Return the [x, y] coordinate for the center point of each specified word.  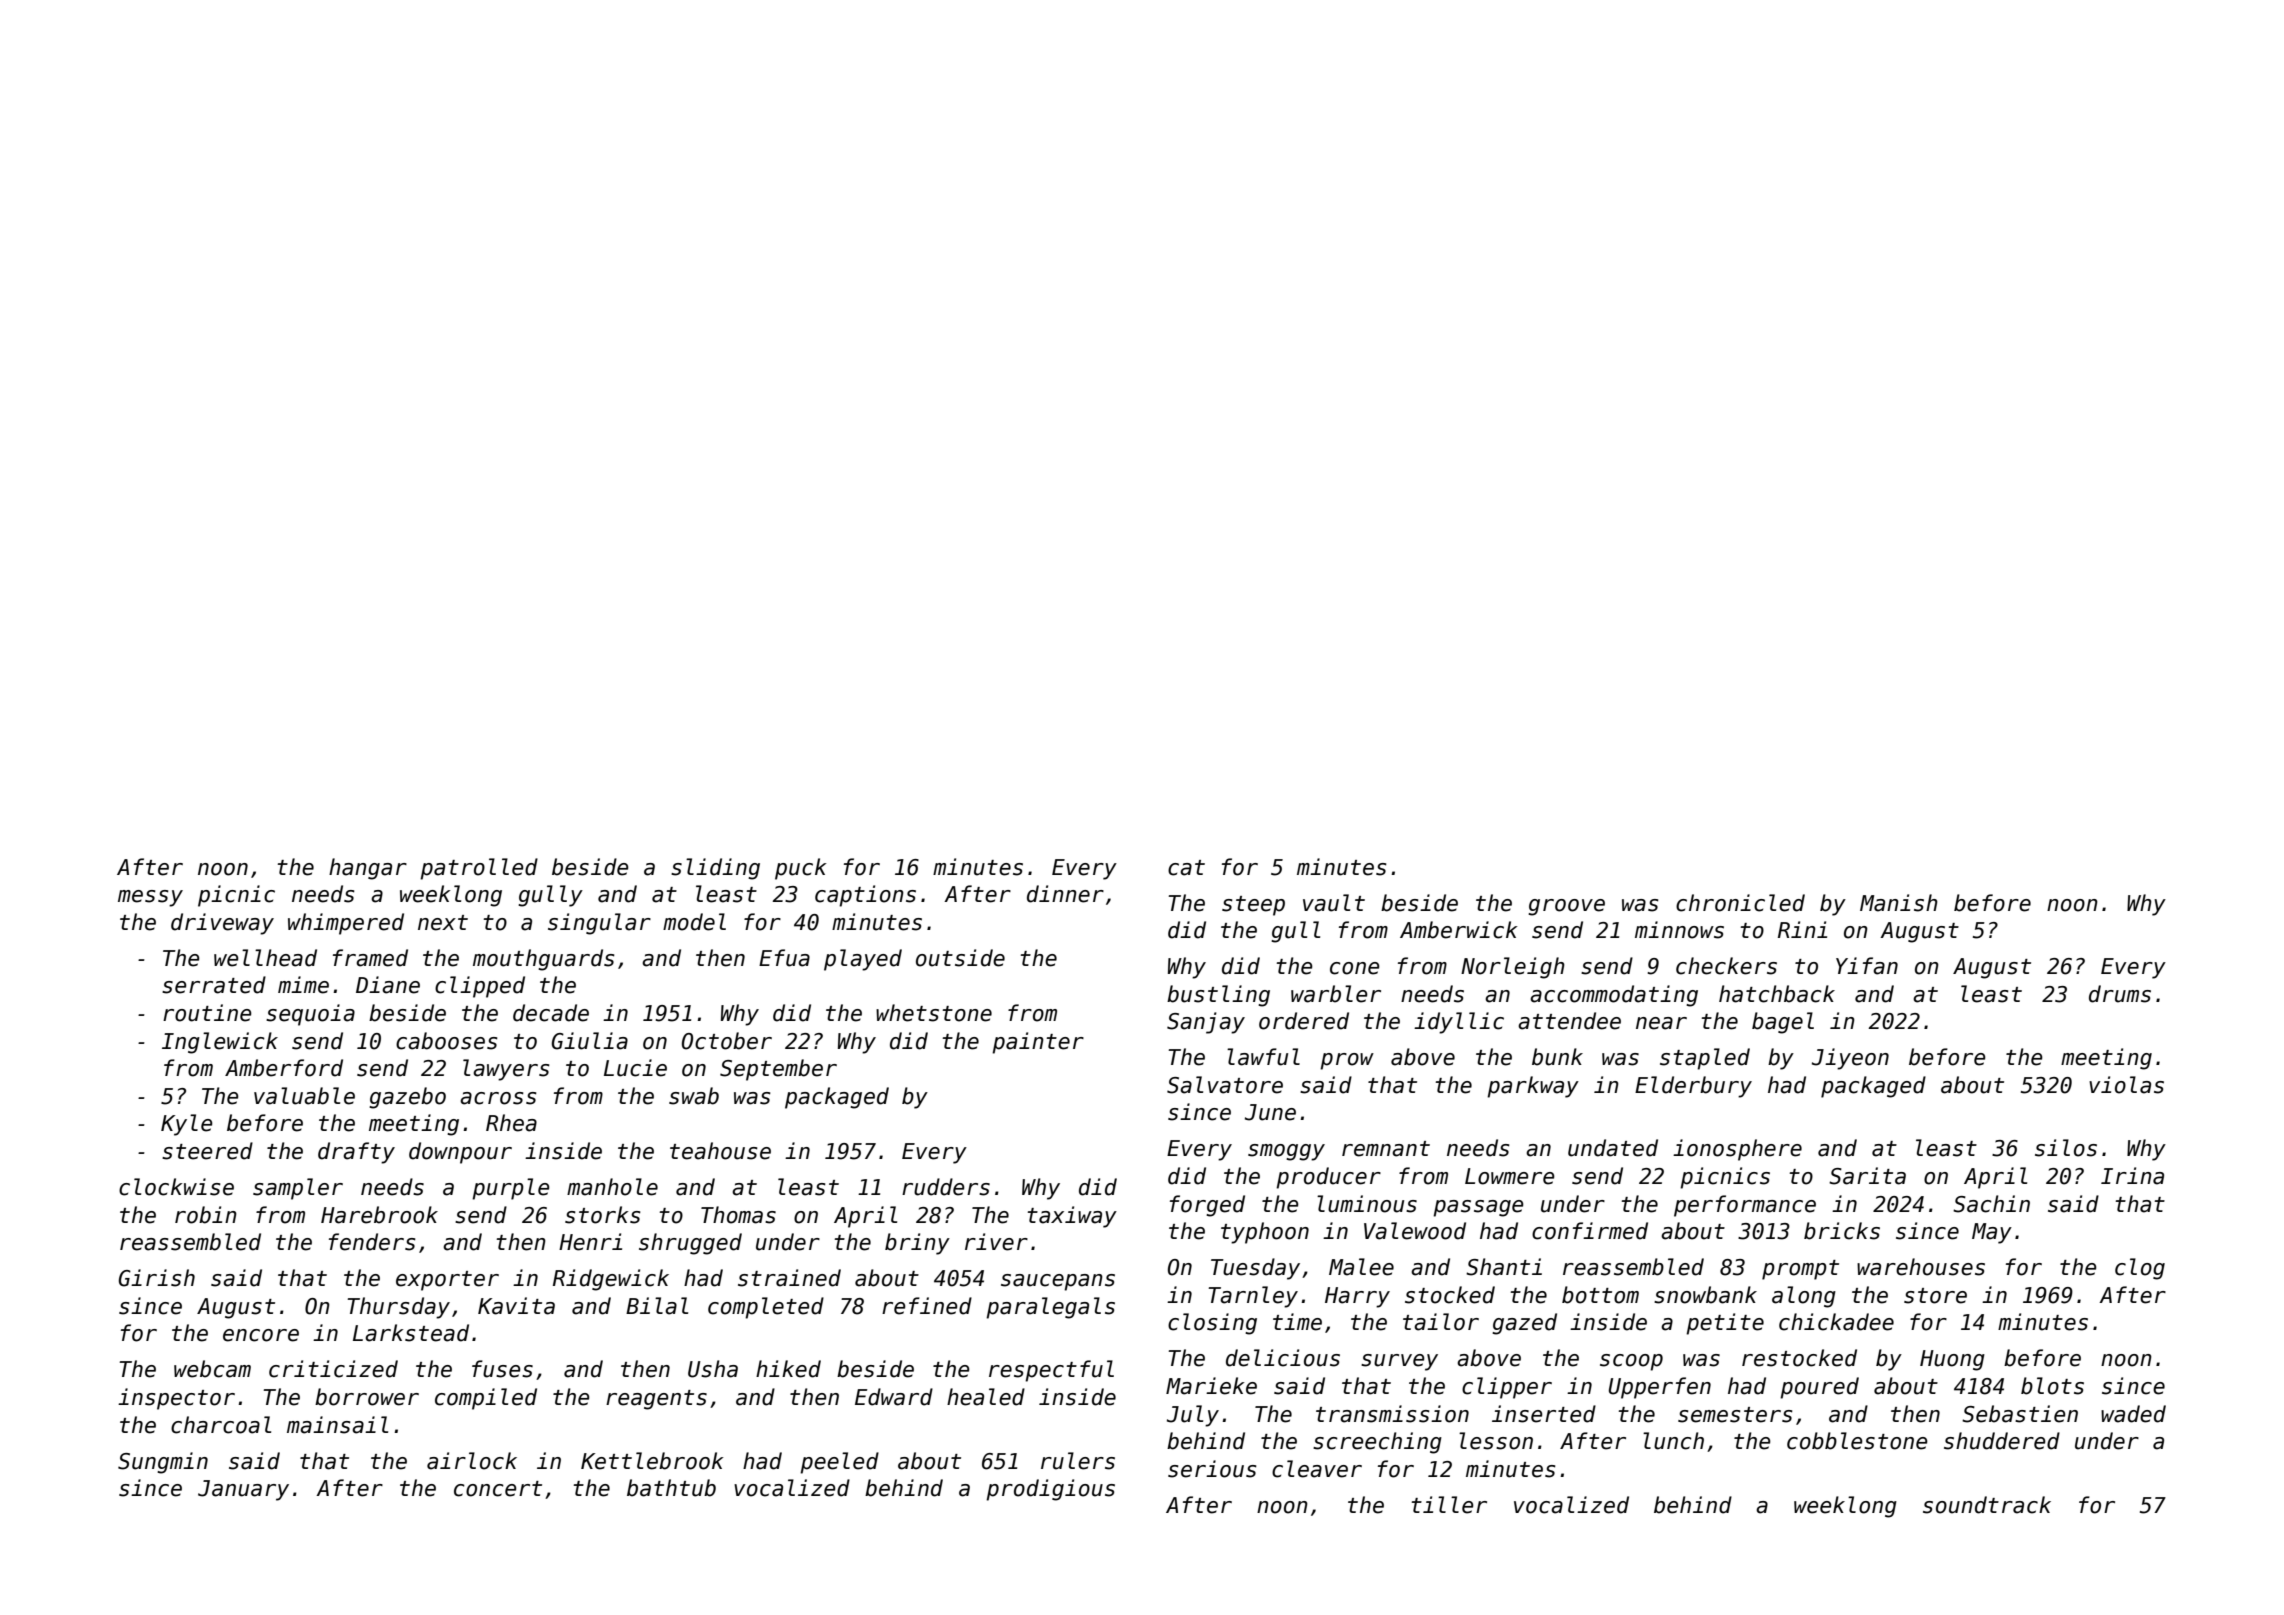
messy [150, 898]
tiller [1449, 1505]
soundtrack [1987, 1505]
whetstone [934, 1013]
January [243, 1490]
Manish [1899, 903]
